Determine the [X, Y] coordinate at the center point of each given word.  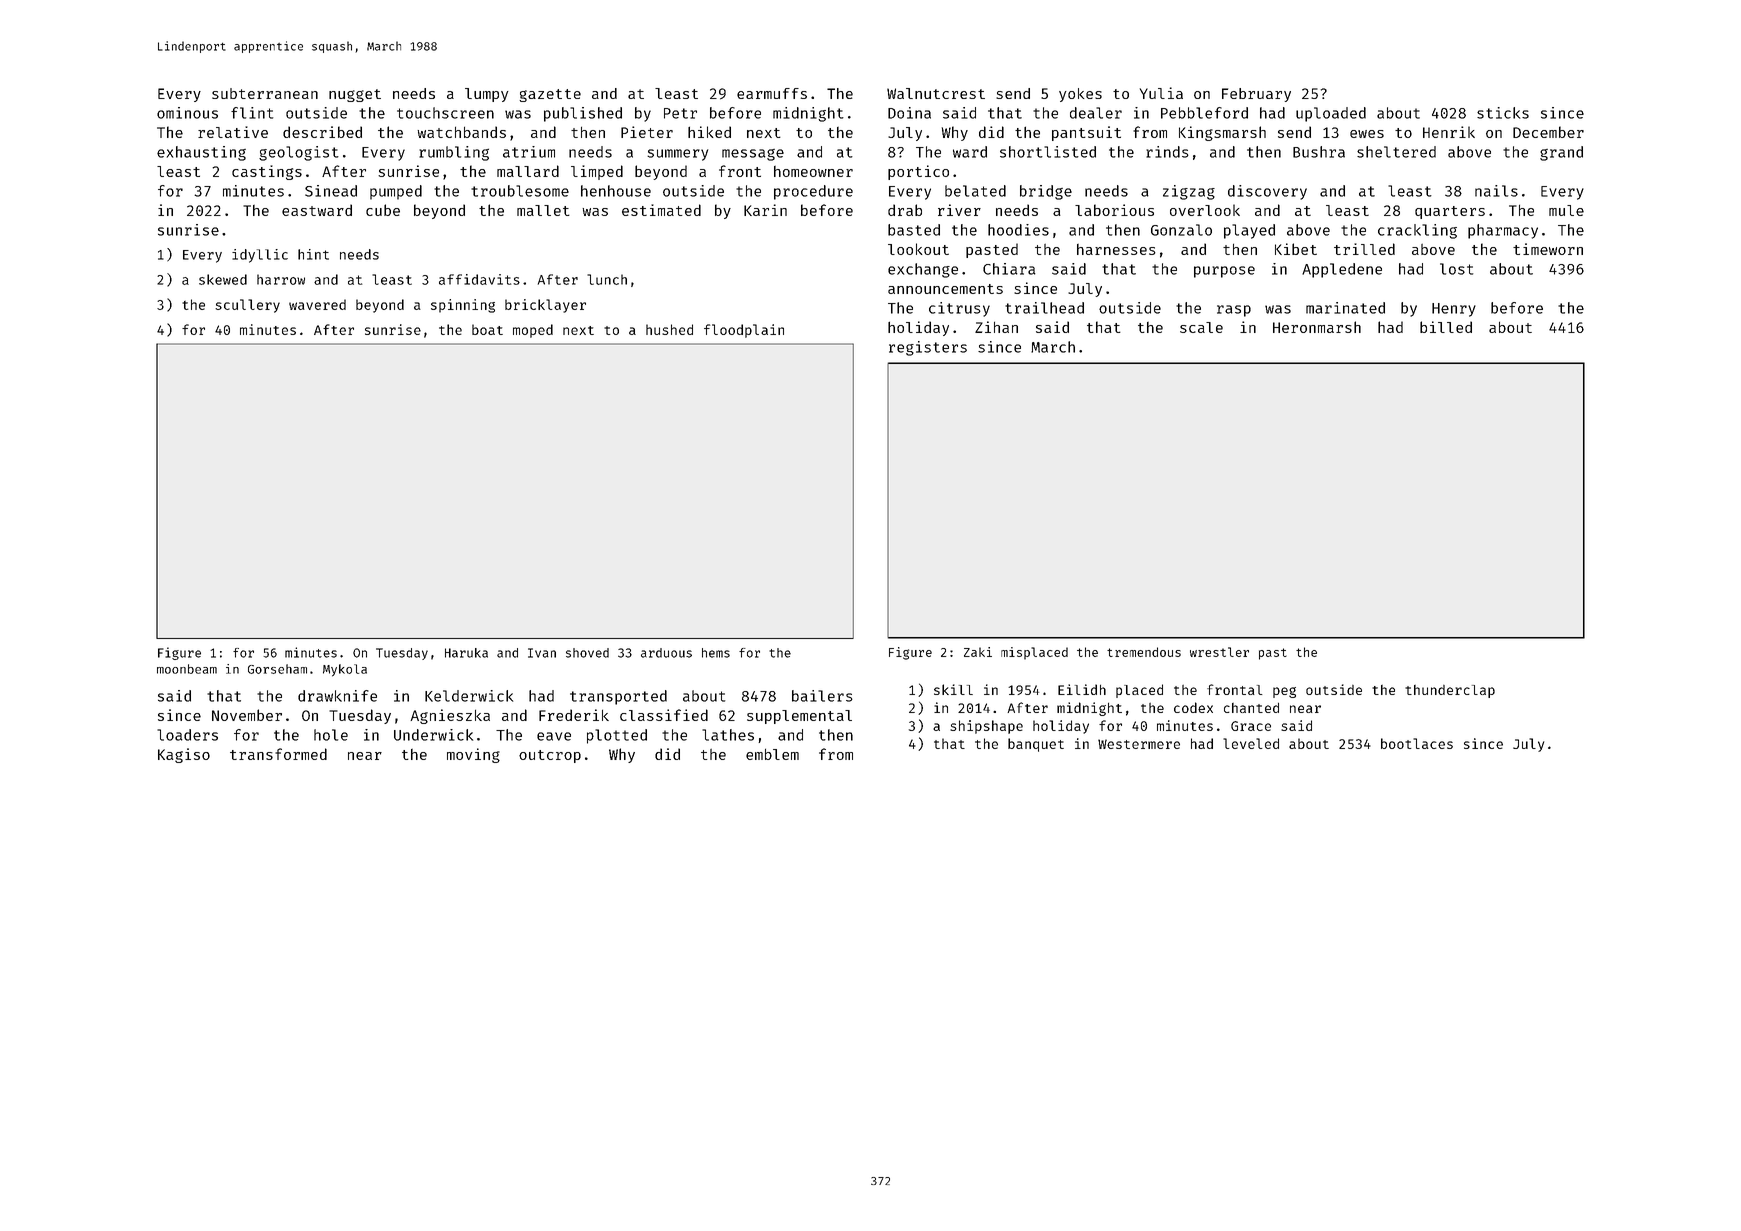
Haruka [466, 653]
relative [233, 132]
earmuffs [772, 93]
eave [554, 736]
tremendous [1144, 652]
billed [1446, 327]
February [1256, 95]
